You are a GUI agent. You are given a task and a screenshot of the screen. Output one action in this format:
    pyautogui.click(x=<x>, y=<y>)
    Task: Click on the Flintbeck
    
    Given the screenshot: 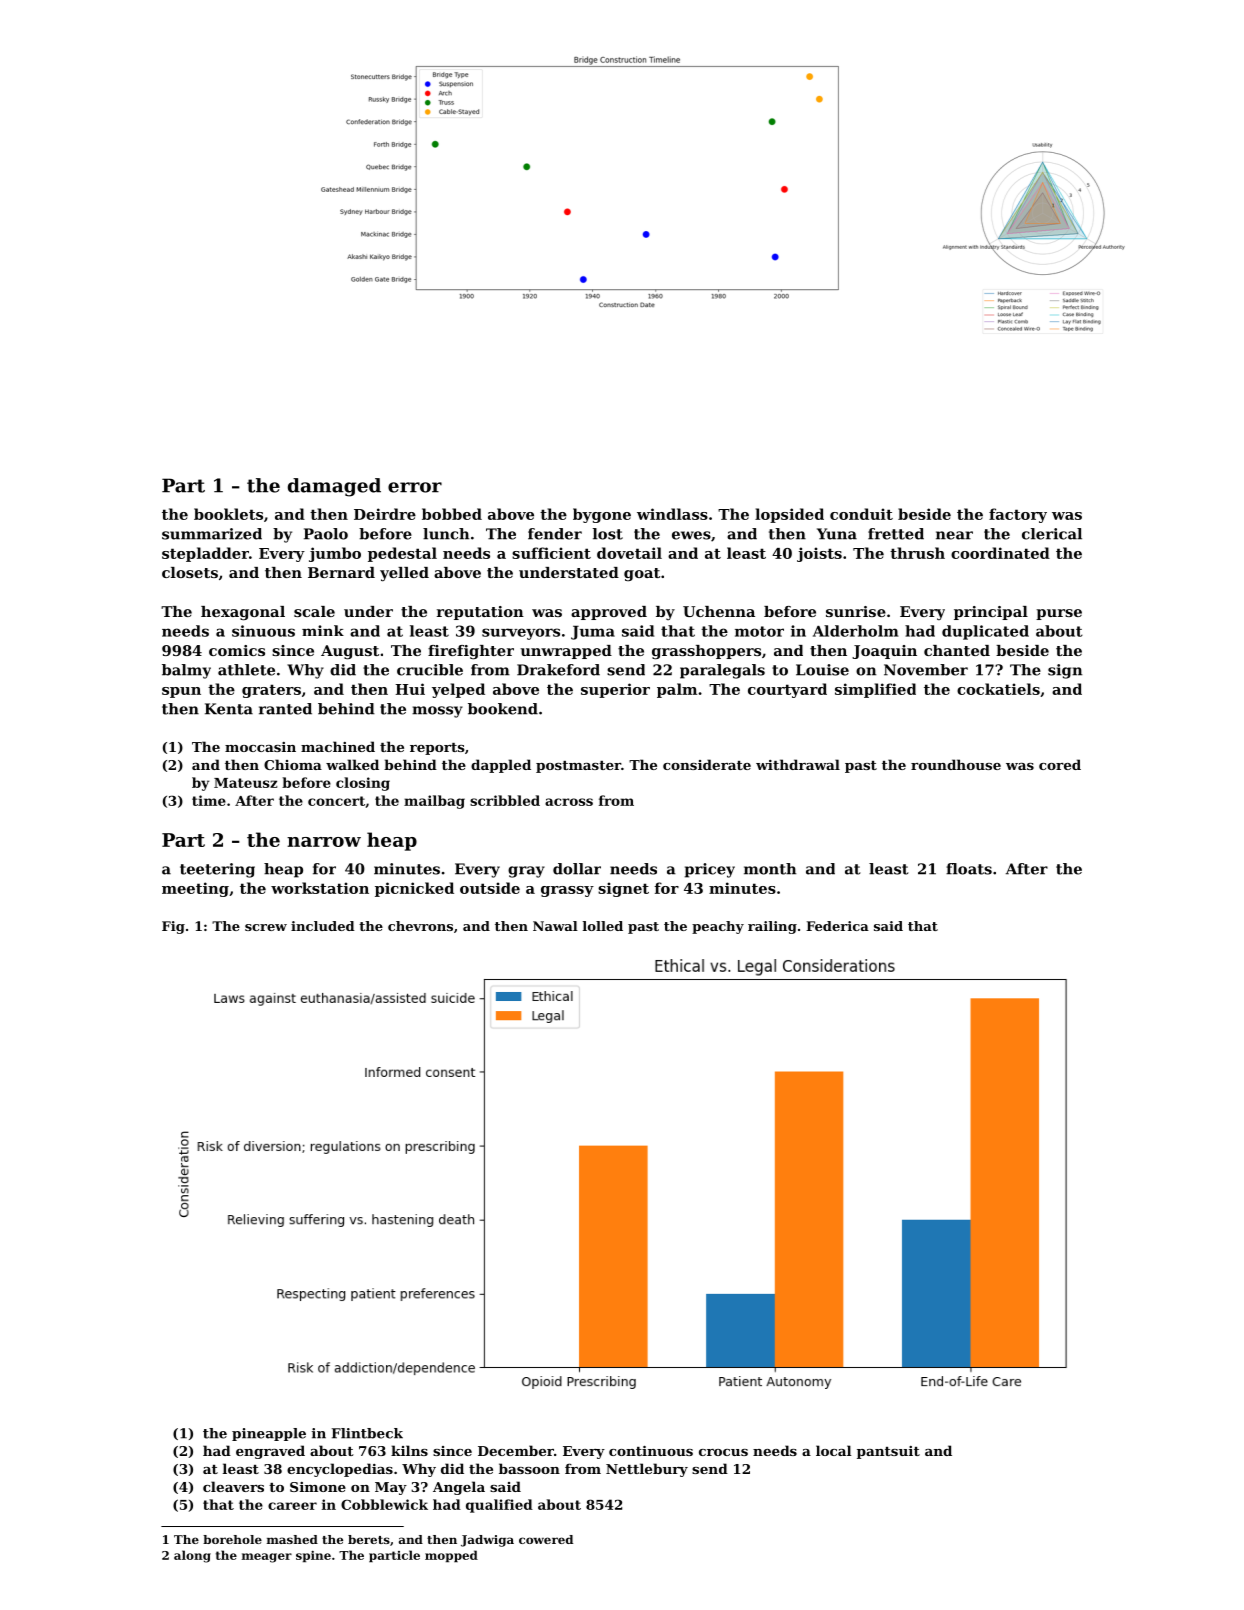 What is the action you would take?
    pyautogui.click(x=367, y=1433)
